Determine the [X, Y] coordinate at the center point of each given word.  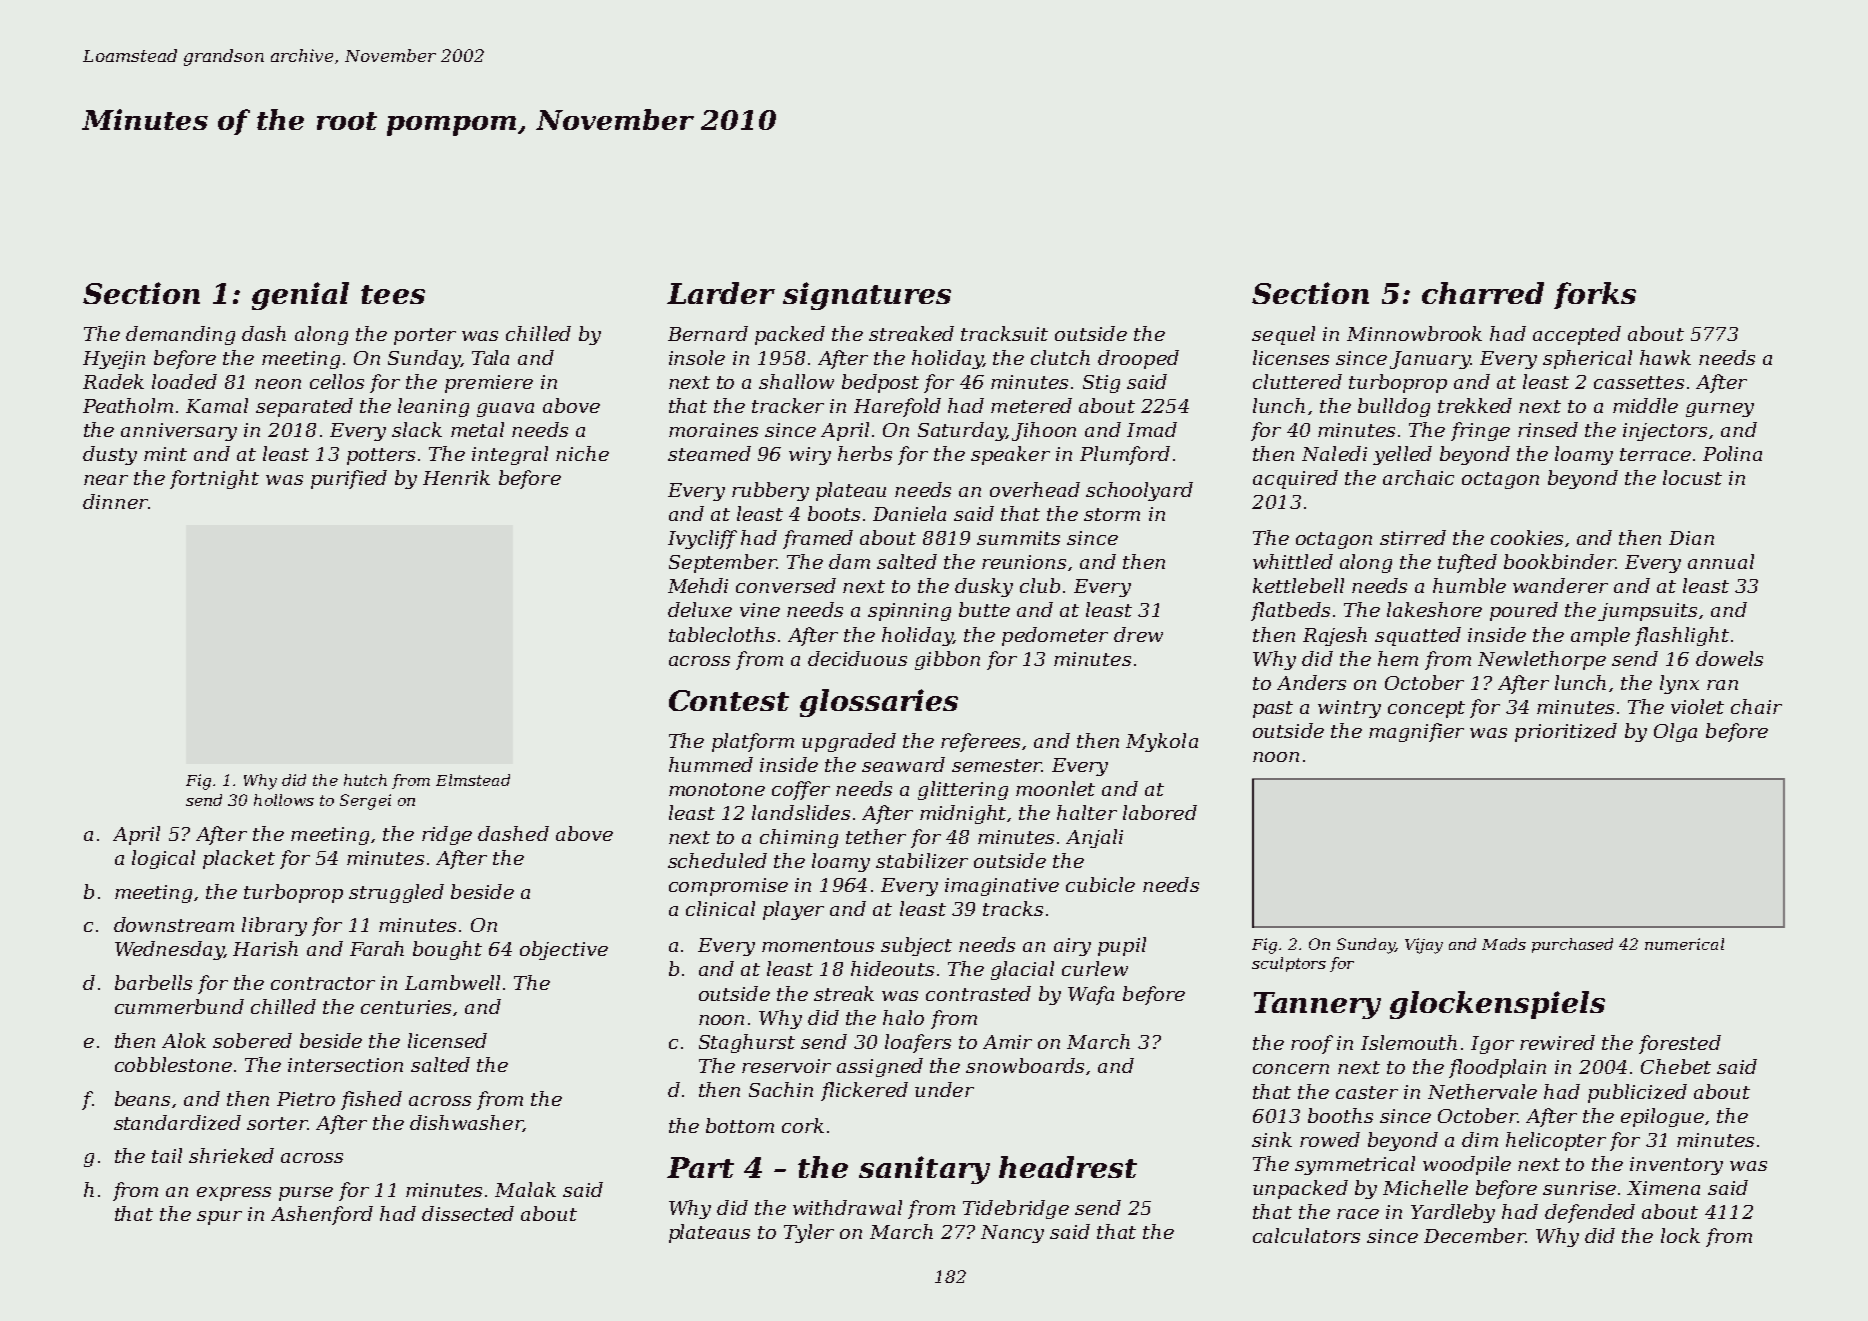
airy [1072, 947]
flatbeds [1290, 611]
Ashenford [322, 1215]
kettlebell [1298, 585]
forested [1680, 1044]
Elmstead [473, 780]
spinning [909, 612]
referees [980, 742]
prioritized [1566, 732]
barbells [153, 982]
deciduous [857, 658]
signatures [867, 296]
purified [349, 479]
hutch [365, 780]
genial [300, 296]
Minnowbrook [1414, 333]
